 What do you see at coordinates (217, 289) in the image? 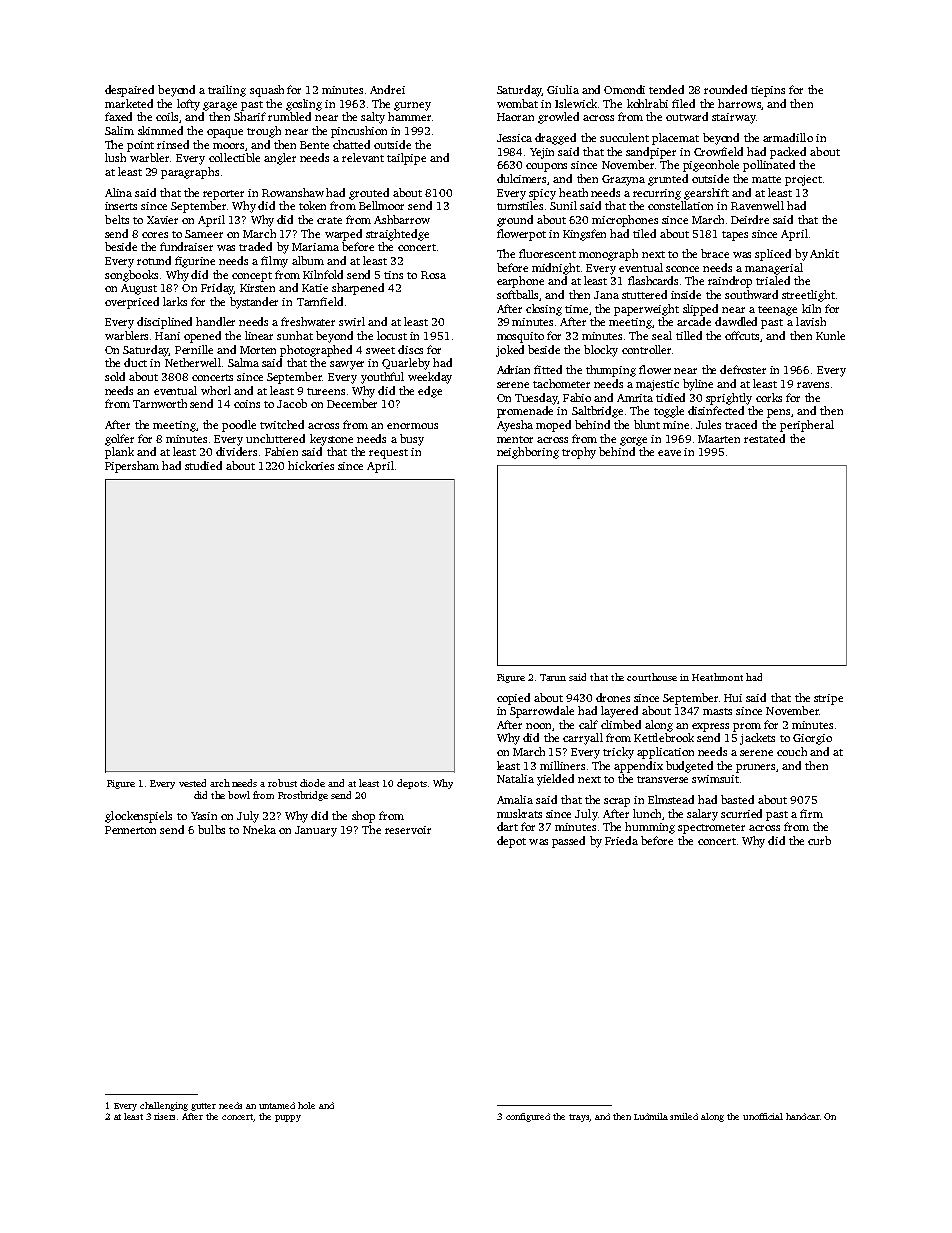
I see `Friday` at bounding box center [217, 289].
